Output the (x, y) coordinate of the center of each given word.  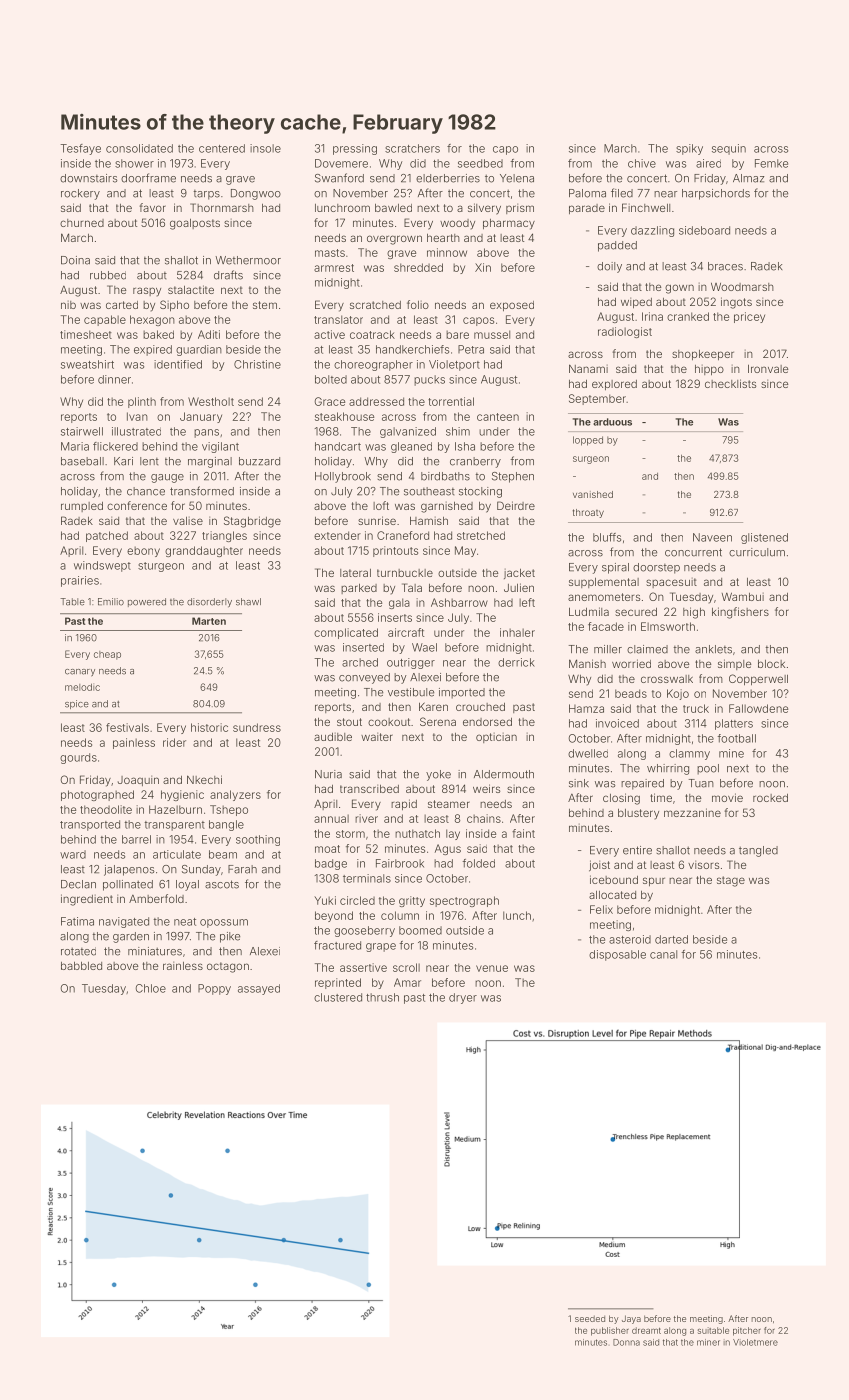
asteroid (630, 939)
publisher (610, 1331)
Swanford (339, 178)
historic (209, 727)
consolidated (139, 148)
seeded (590, 1318)
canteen (498, 417)
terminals (367, 878)
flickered (115, 446)
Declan (78, 884)
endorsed (487, 722)
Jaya (631, 1319)
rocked (770, 798)
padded (617, 246)
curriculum (757, 552)
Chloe (150, 988)
